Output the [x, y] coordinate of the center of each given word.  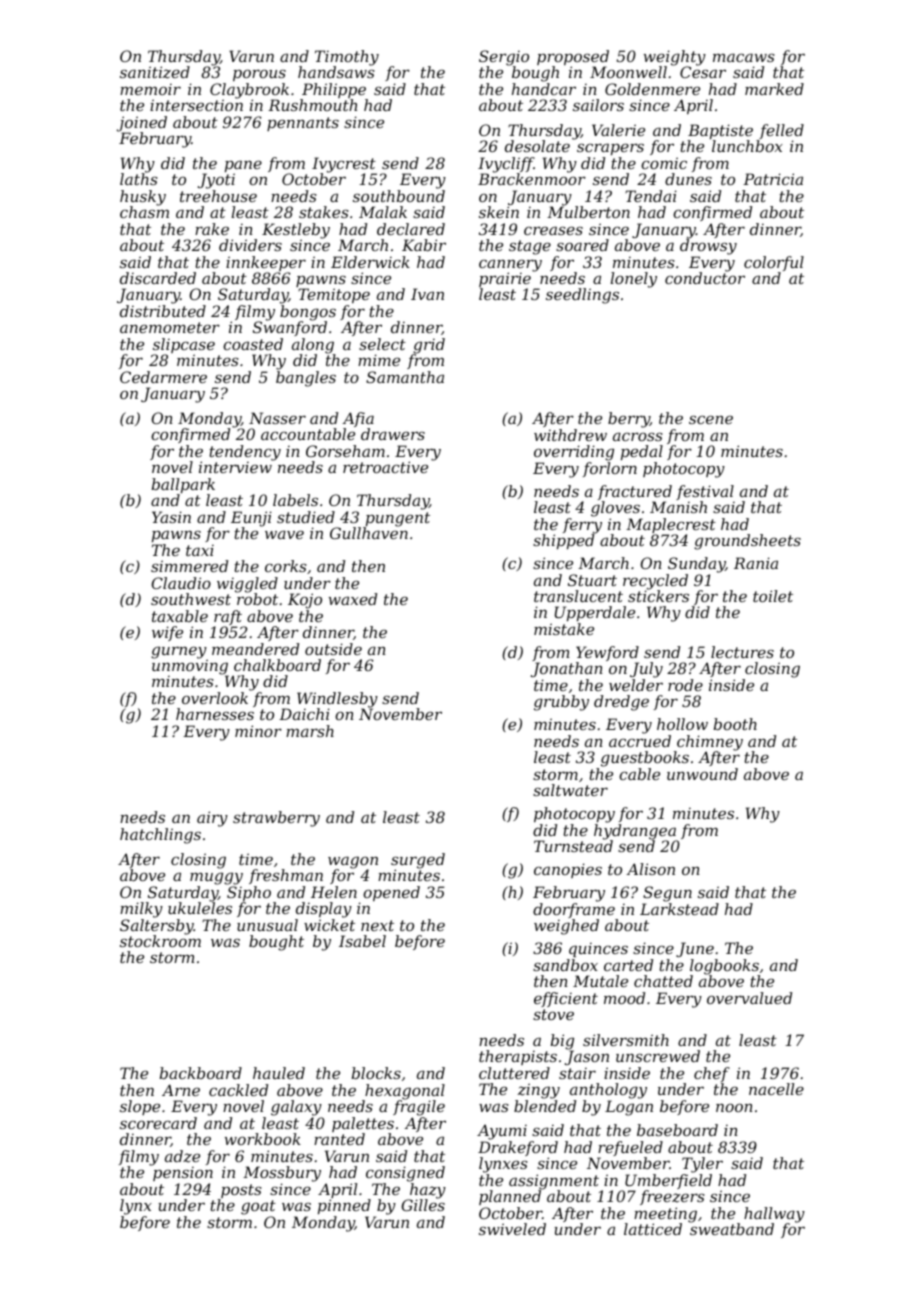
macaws [744, 57]
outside [333, 649]
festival [705, 492]
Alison [650, 869]
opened [391, 893]
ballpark [183, 485]
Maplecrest [671, 525]
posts [241, 1191]
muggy [216, 878]
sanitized [155, 72]
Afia [358, 419]
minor [258, 731]
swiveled [512, 1229]
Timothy [347, 58]
